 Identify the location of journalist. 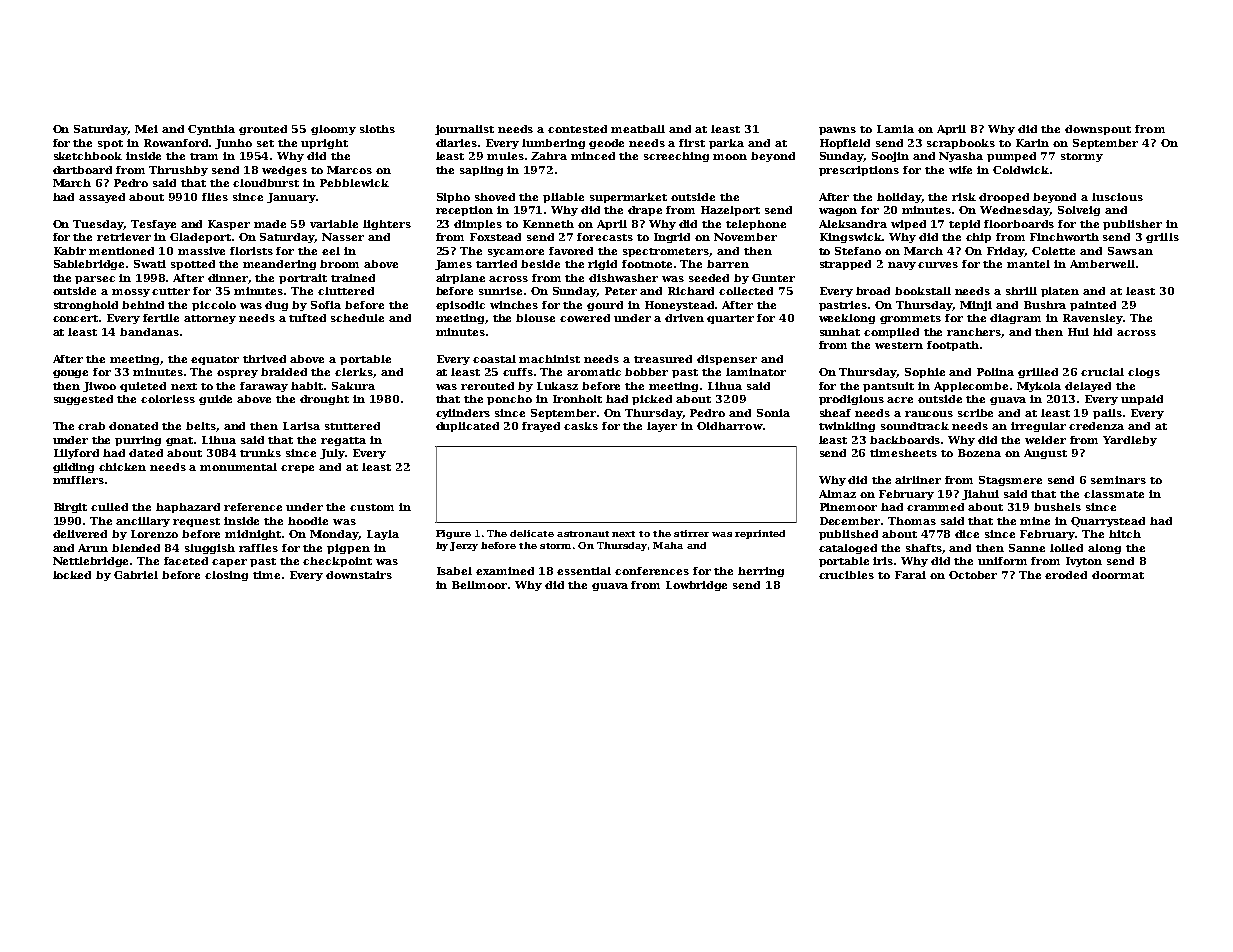
(464, 130).
